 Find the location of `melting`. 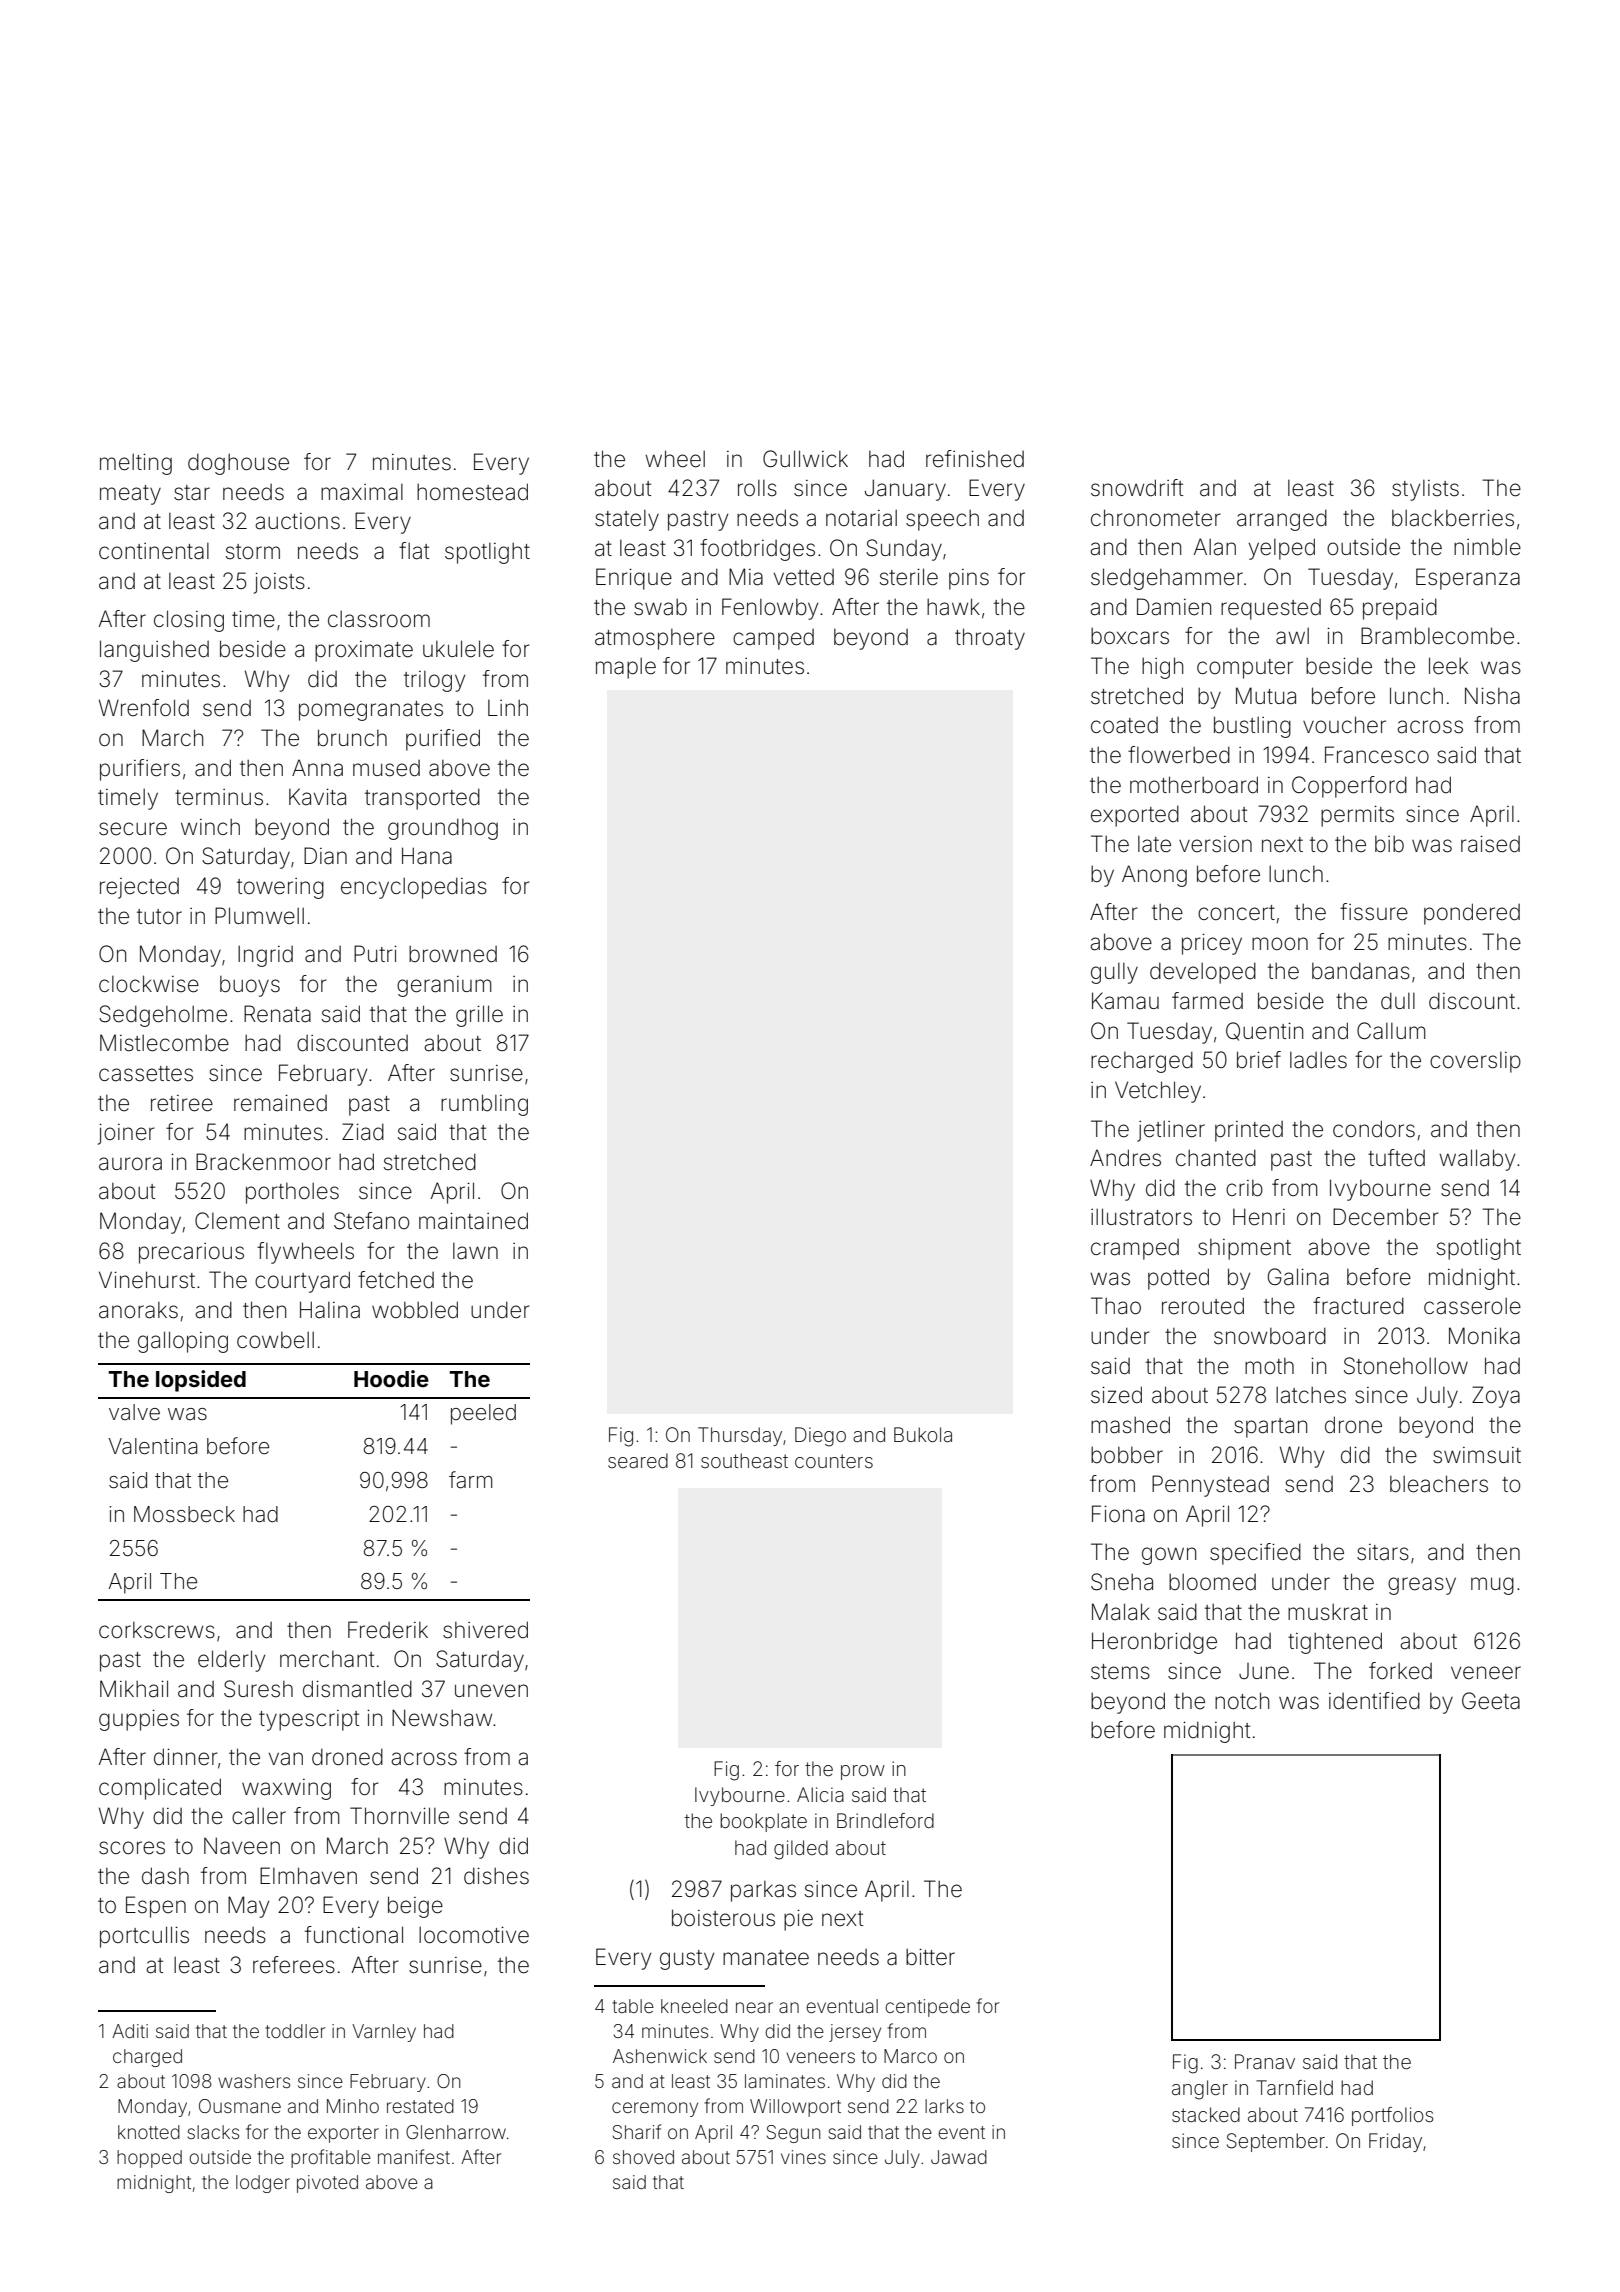

melting is located at coordinates (136, 464).
